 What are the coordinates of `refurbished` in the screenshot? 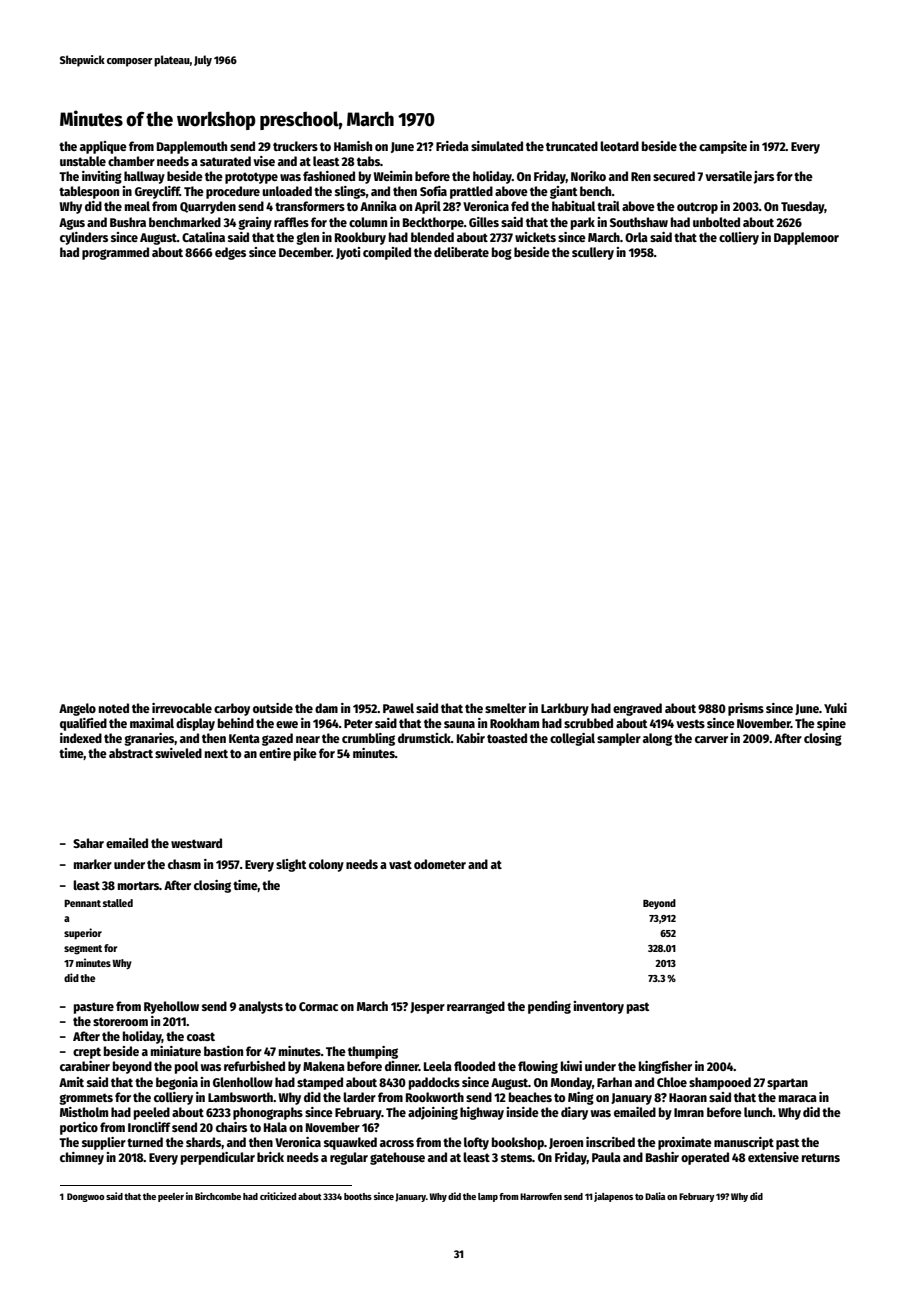 It's located at (254, 1066).
